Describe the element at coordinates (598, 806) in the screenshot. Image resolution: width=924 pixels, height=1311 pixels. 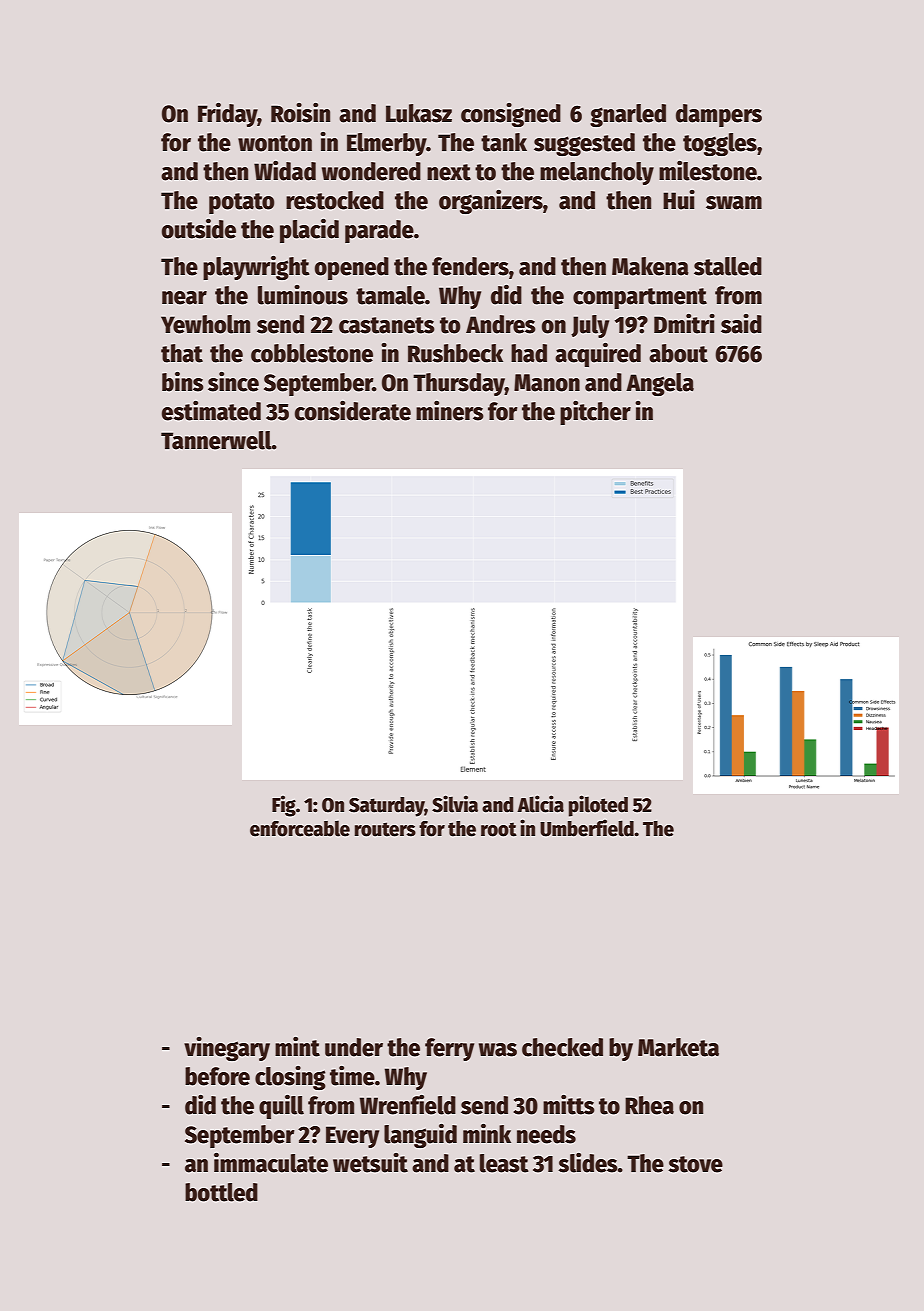
I see `piloted` at that location.
